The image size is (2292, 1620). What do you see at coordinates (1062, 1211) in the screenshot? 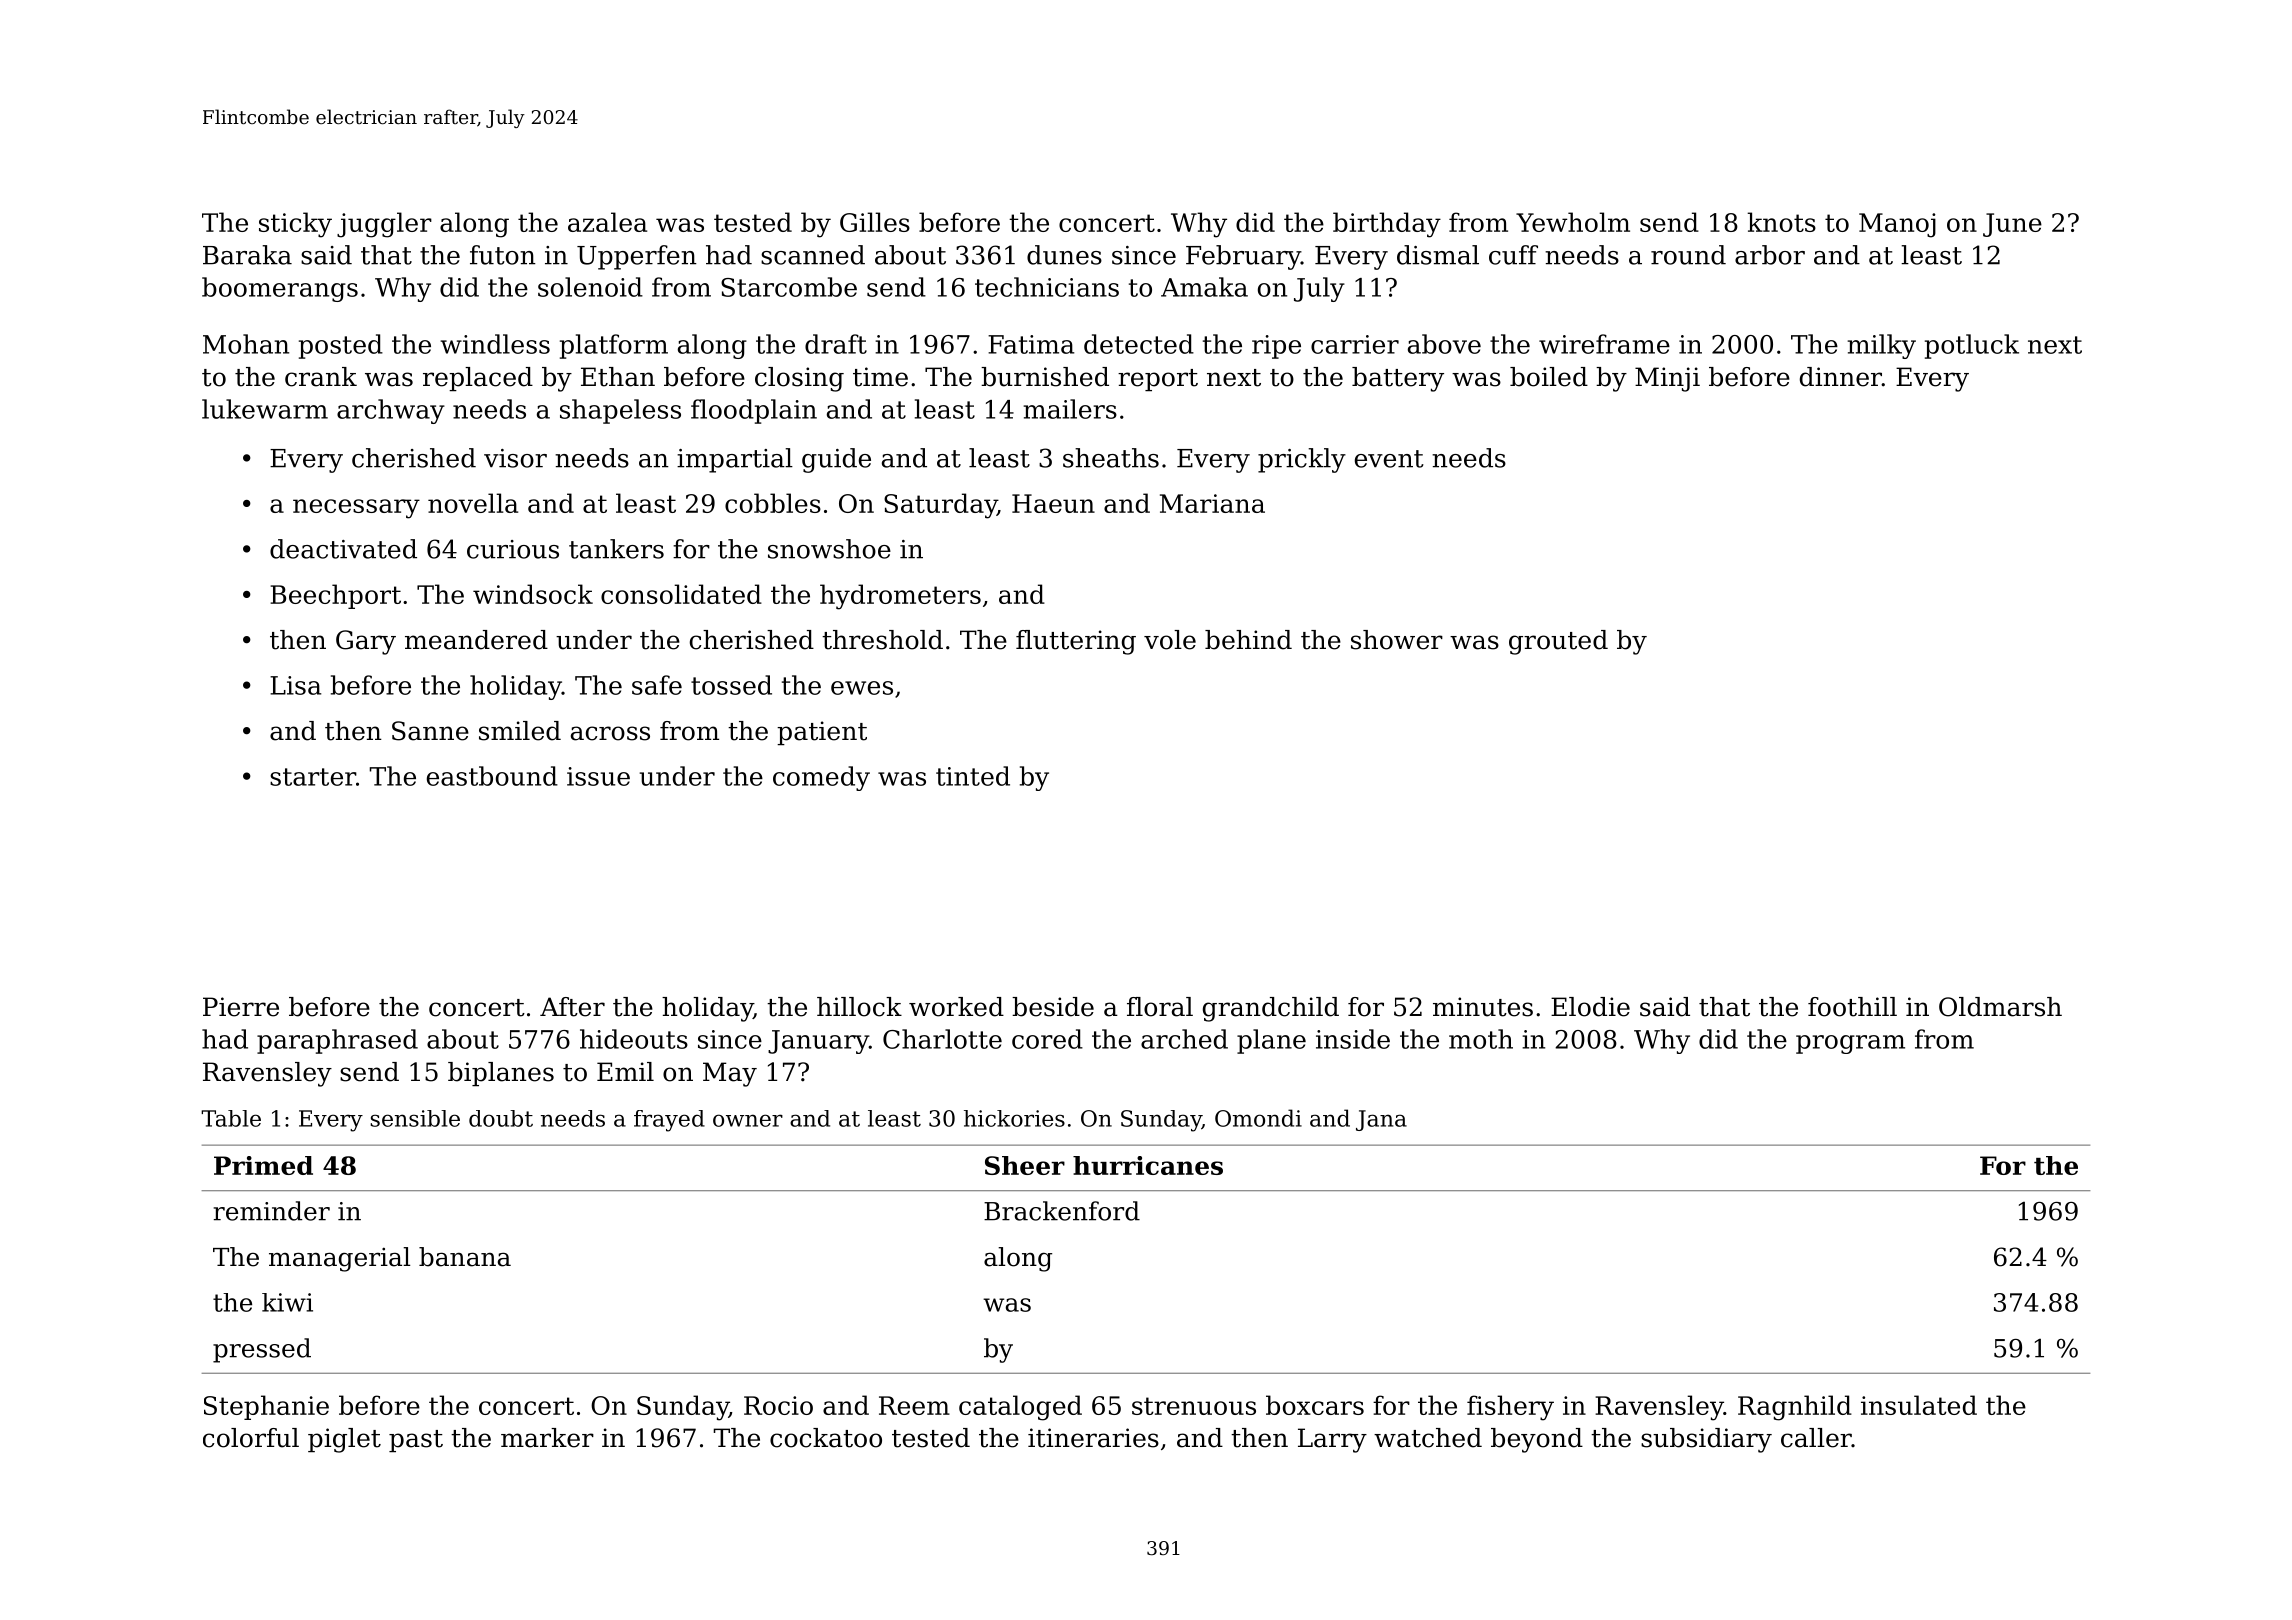
I see `Brackenford` at bounding box center [1062, 1211].
